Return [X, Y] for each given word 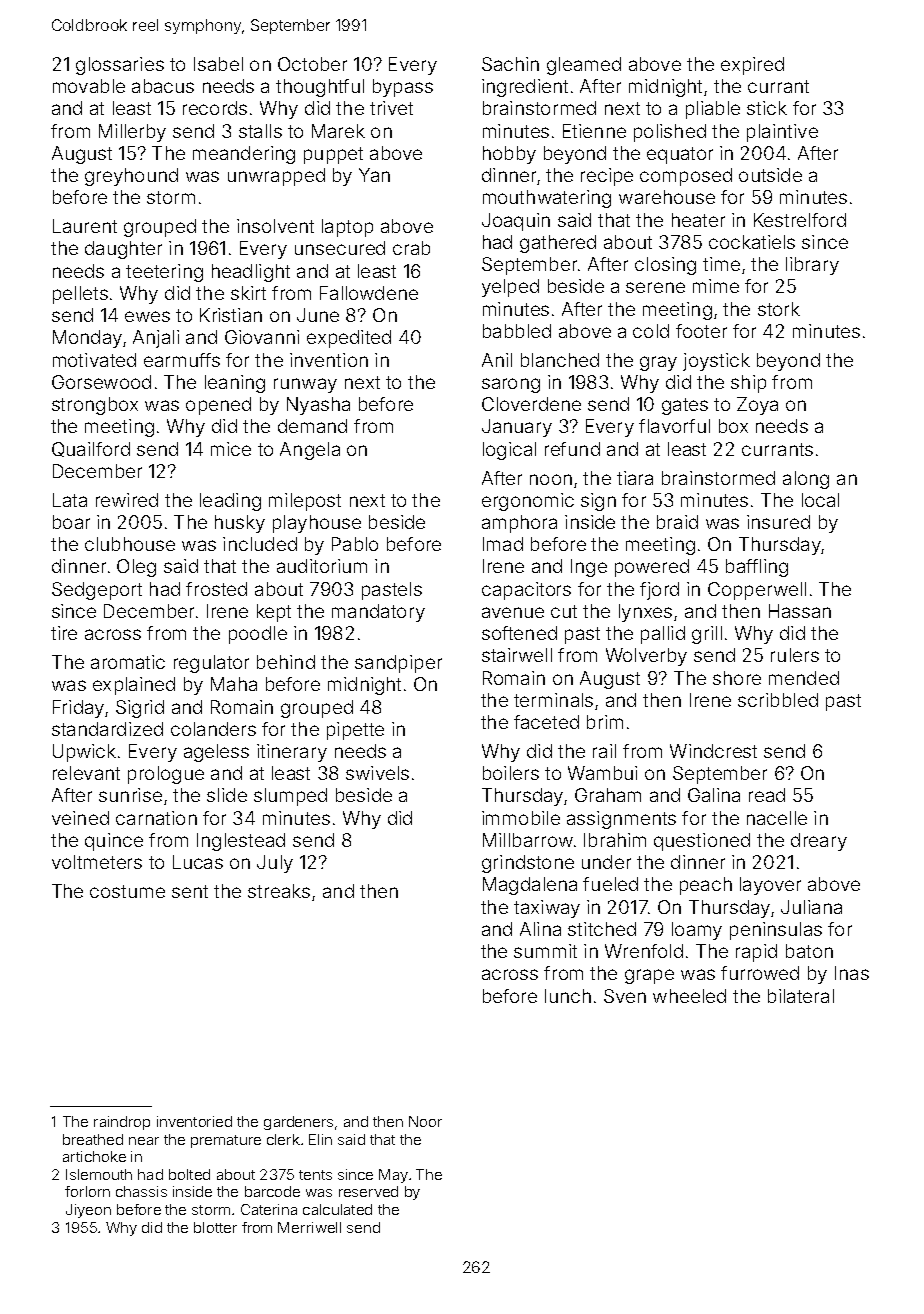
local [820, 500]
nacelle [777, 818]
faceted [546, 722]
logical [509, 451]
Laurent [85, 226]
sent [190, 891]
